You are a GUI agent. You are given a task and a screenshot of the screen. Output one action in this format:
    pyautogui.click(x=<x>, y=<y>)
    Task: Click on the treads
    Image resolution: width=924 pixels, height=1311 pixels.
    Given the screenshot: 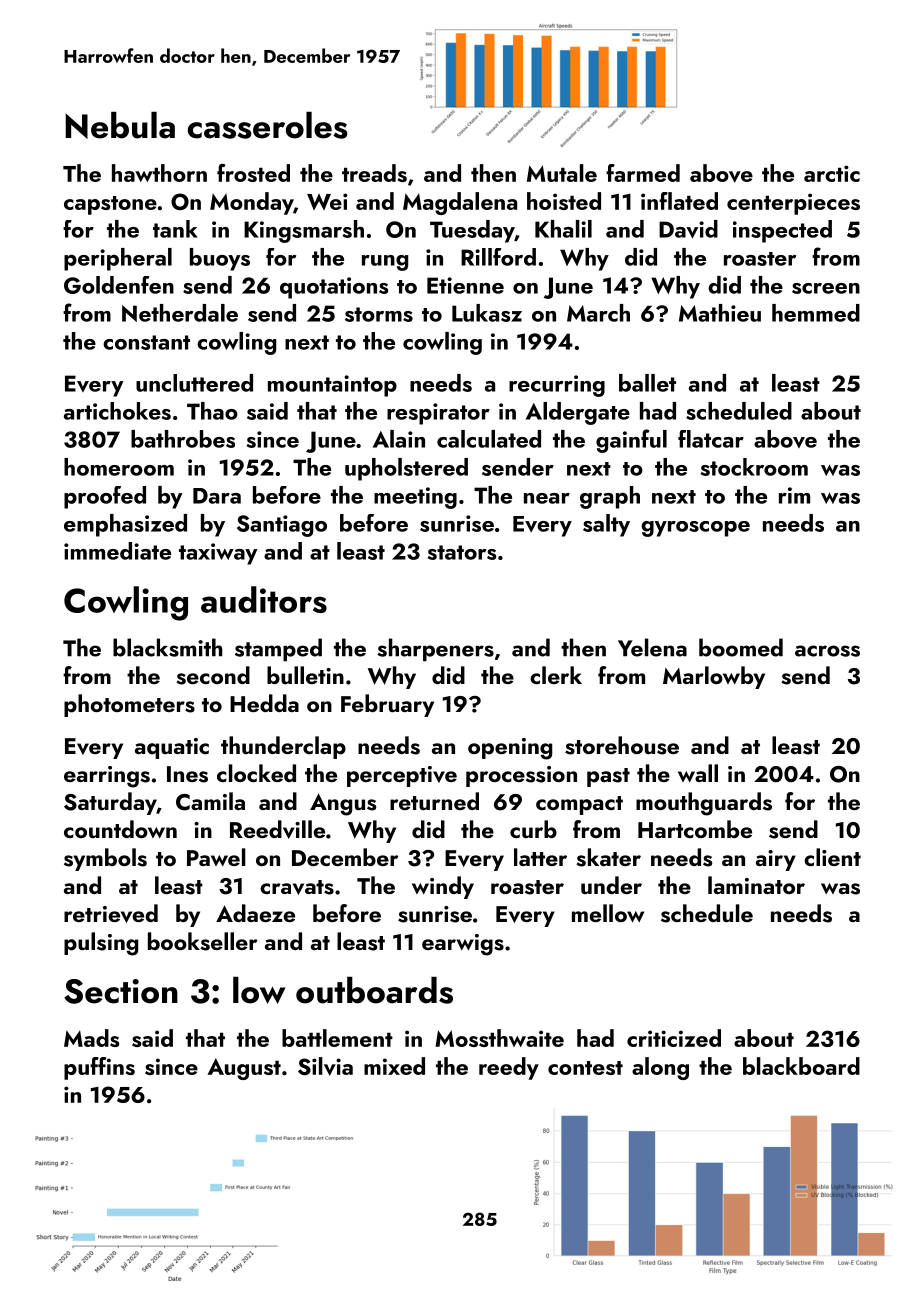 What is the action you would take?
    pyautogui.click(x=374, y=173)
